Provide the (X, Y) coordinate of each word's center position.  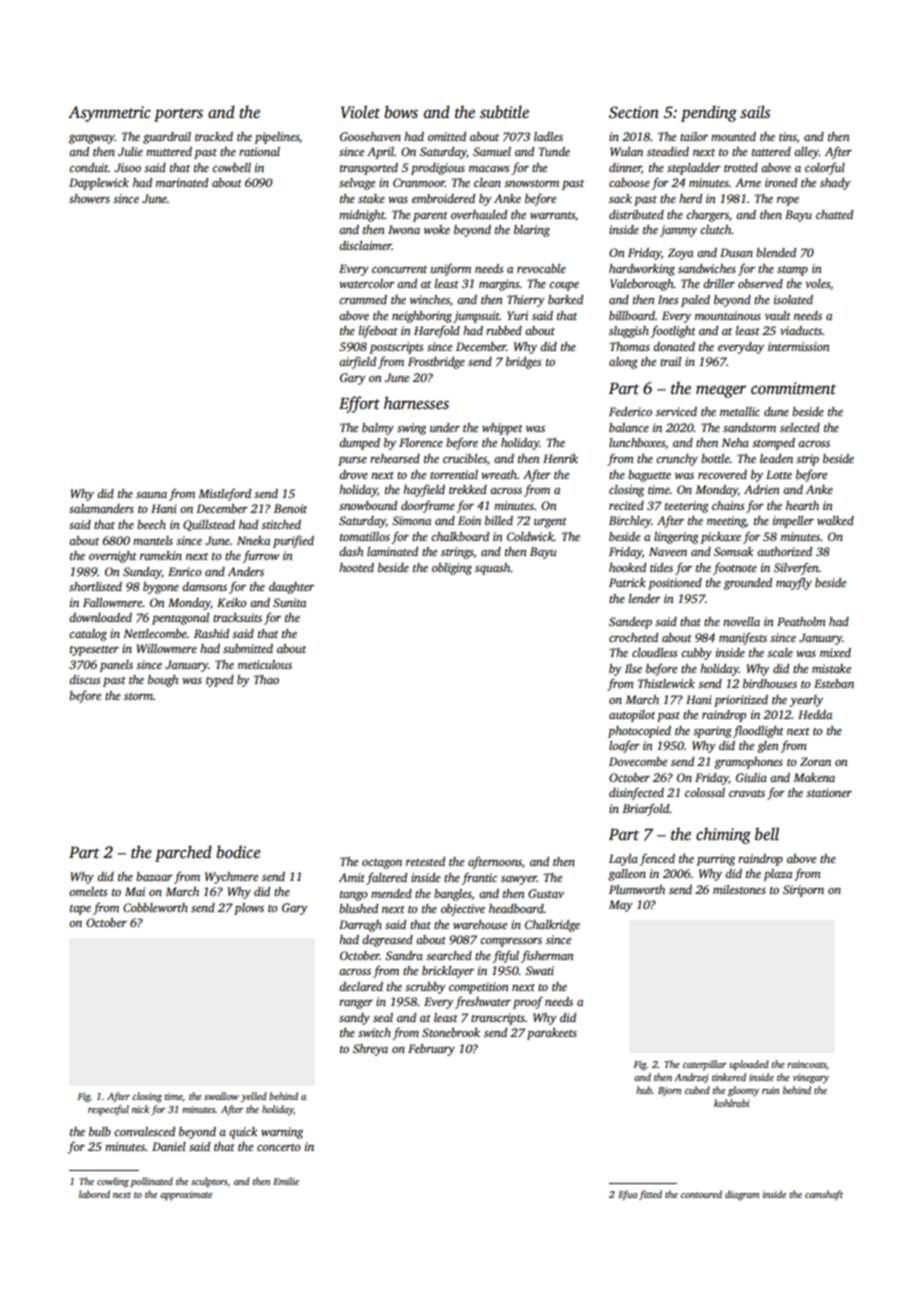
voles (817, 283)
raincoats (807, 1065)
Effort (359, 404)
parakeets (552, 1034)
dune (776, 411)
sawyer (519, 880)
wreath (499, 474)
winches (430, 299)
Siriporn (803, 891)
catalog (88, 635)
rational (259, 151)
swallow (221, 1096)
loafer (624, 746)
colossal (705, 792)
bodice (238, 852)
